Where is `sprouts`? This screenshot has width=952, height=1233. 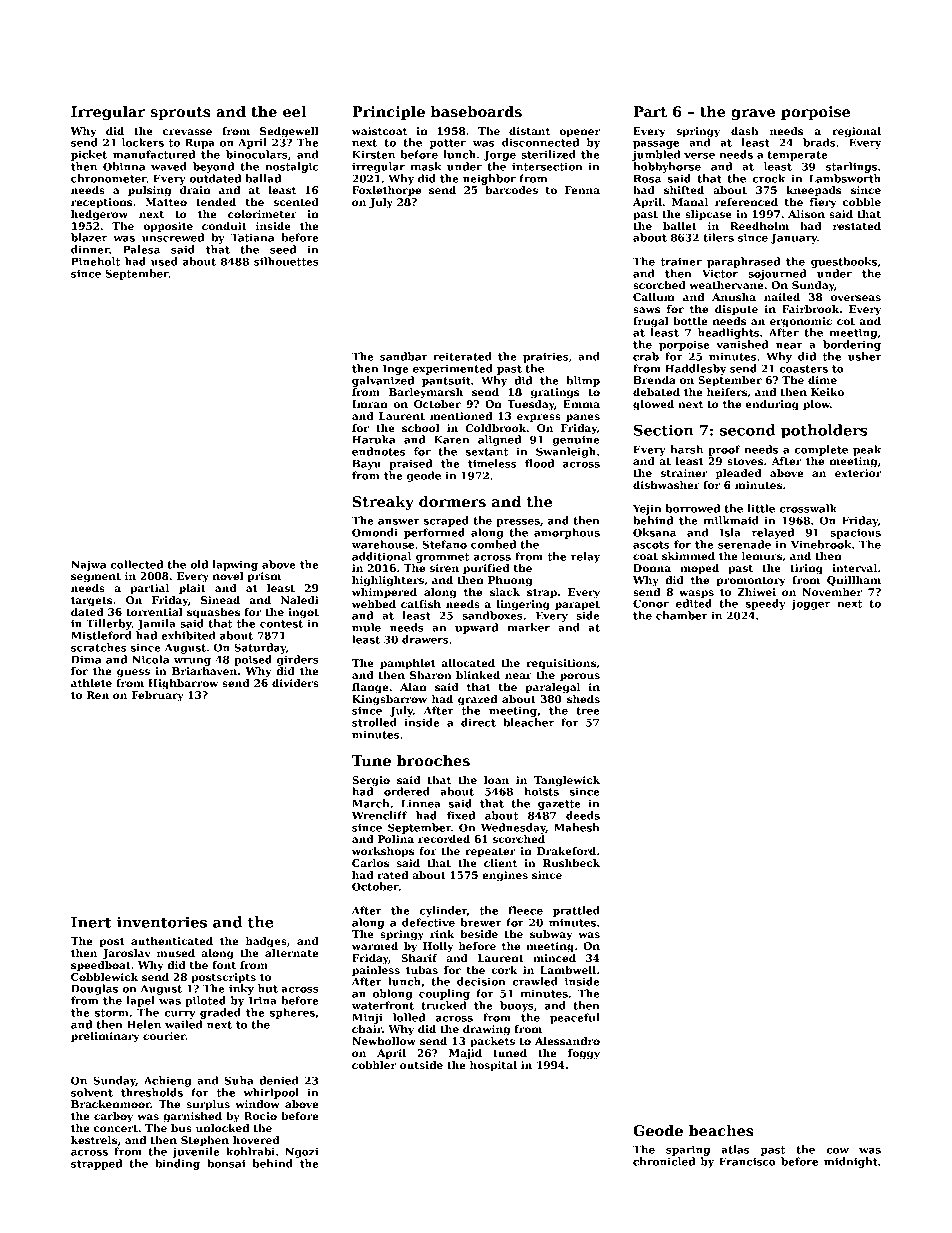 sprouts is located at coordinates (180, 113).
